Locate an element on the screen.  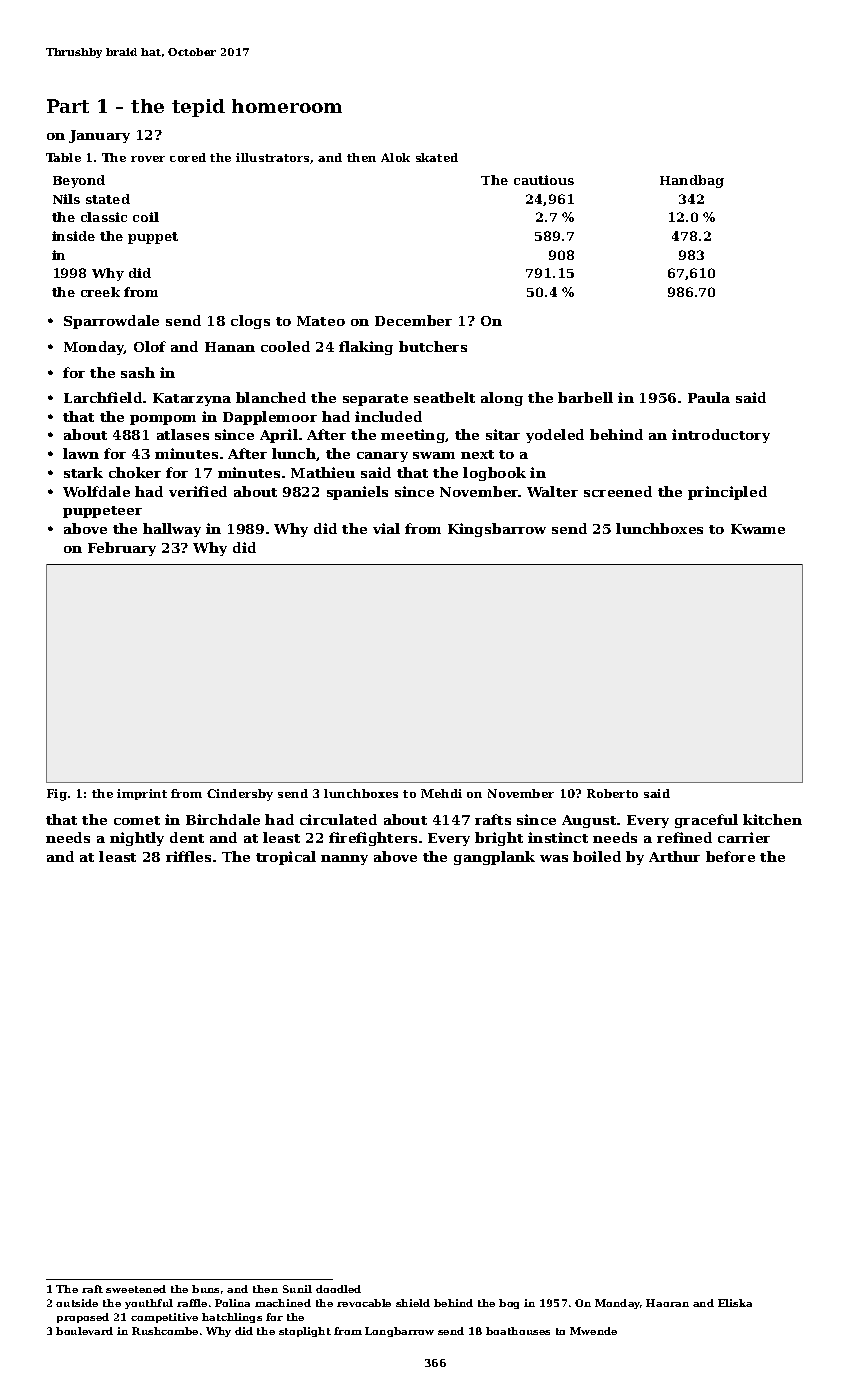
Paula is located at coordinates (709, 397).
